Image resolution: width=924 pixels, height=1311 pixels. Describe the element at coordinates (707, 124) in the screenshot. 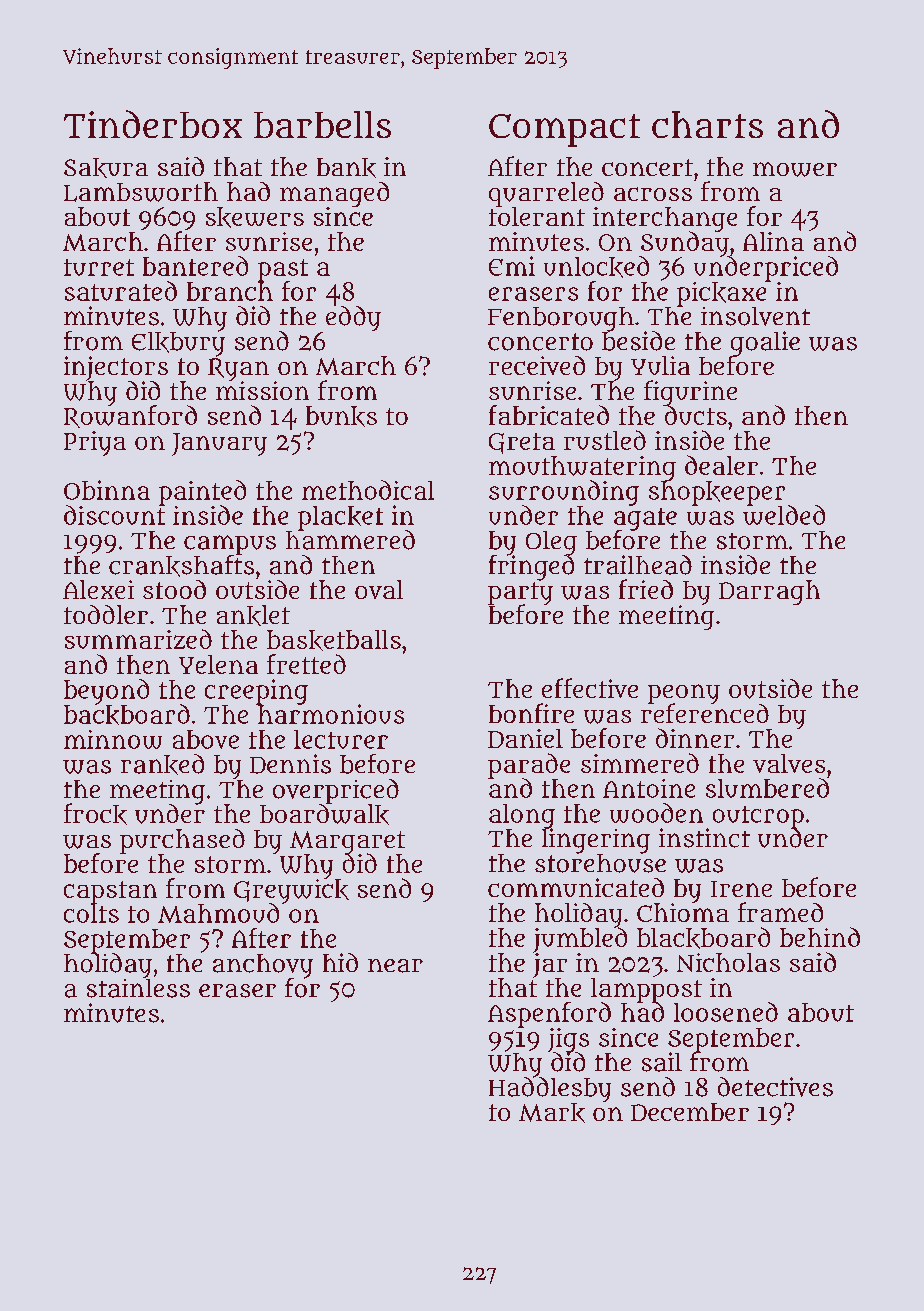

I see `charts` at that location.
